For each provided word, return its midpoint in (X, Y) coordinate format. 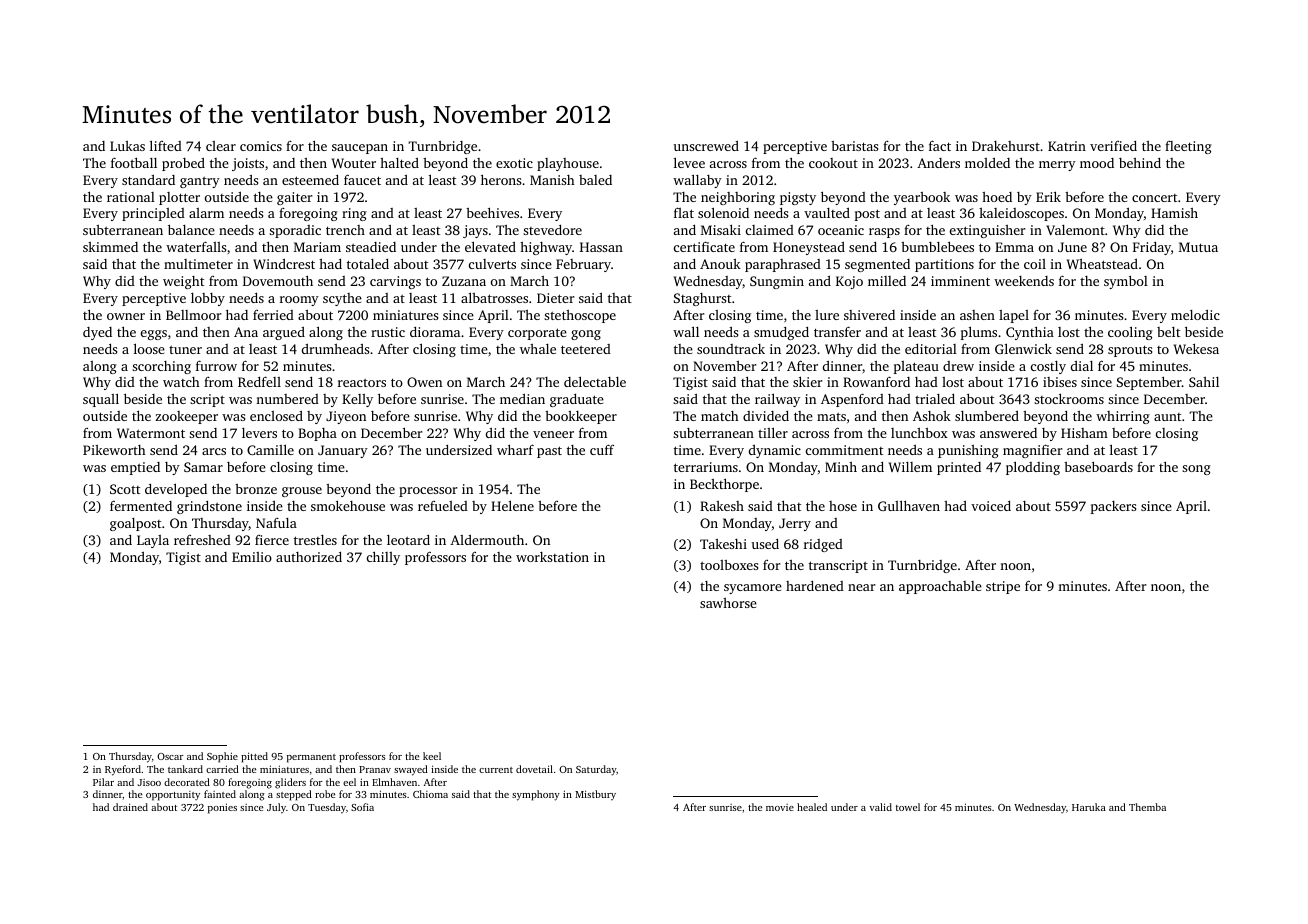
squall (101, 400)
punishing (968, 451)
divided (766, 416)
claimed (770, 230)
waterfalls (196, 246)
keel (432, 756)
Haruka (1089, 807)
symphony (536, 795)
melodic (1195, 315)
